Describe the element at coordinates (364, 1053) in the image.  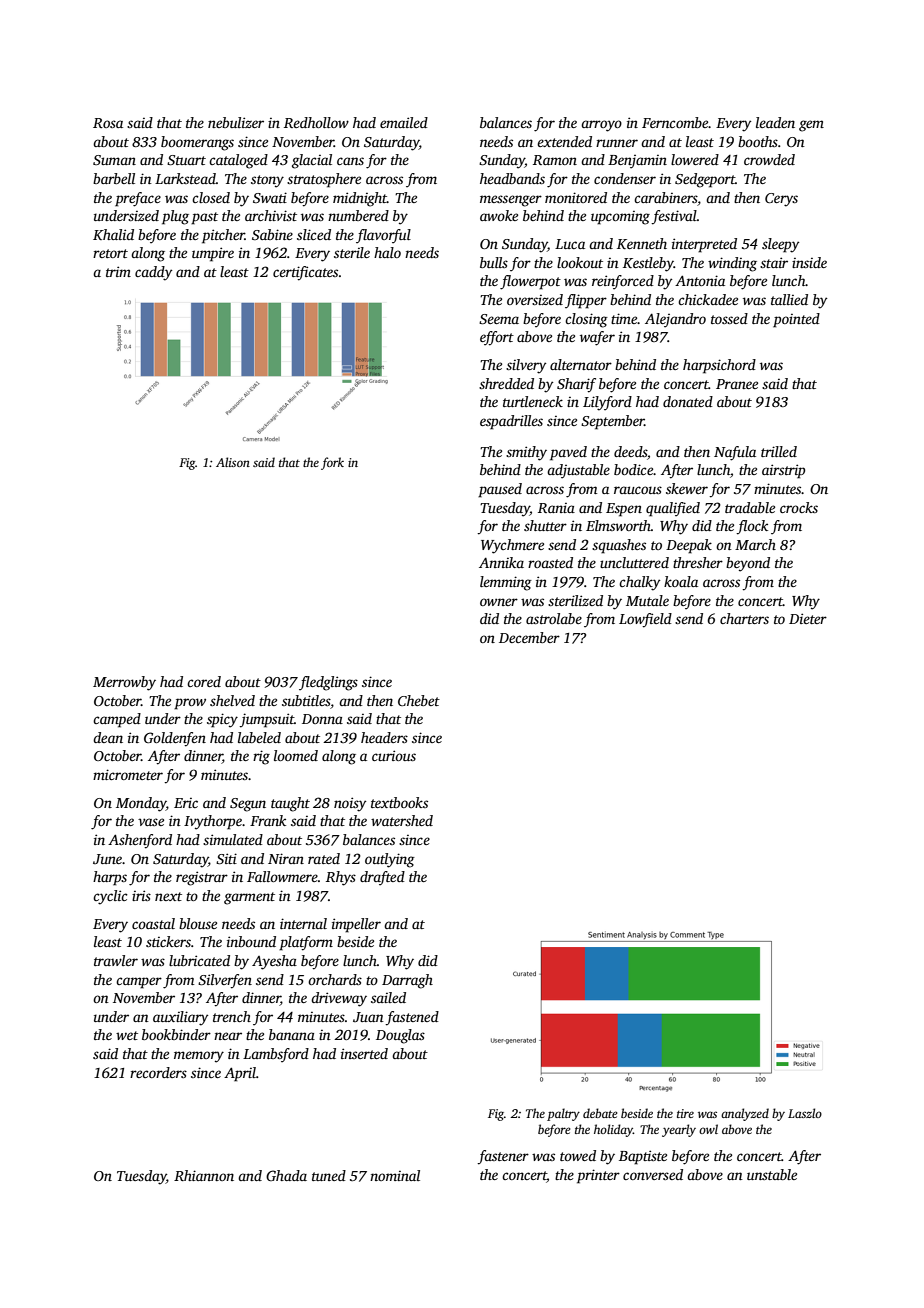
I see `inserted` at that location.
